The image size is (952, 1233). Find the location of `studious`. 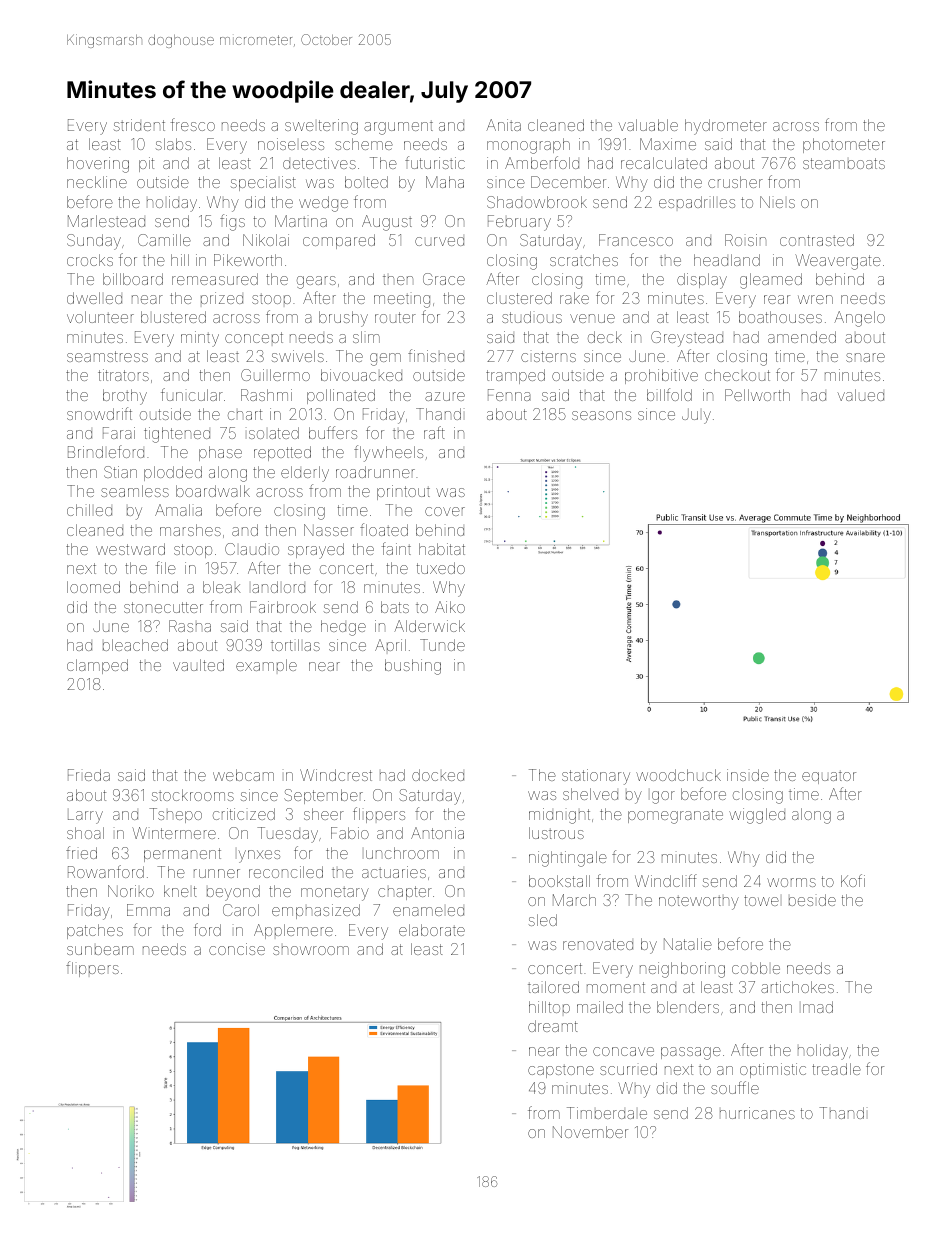

studious is located at coordinates (532, 317).
